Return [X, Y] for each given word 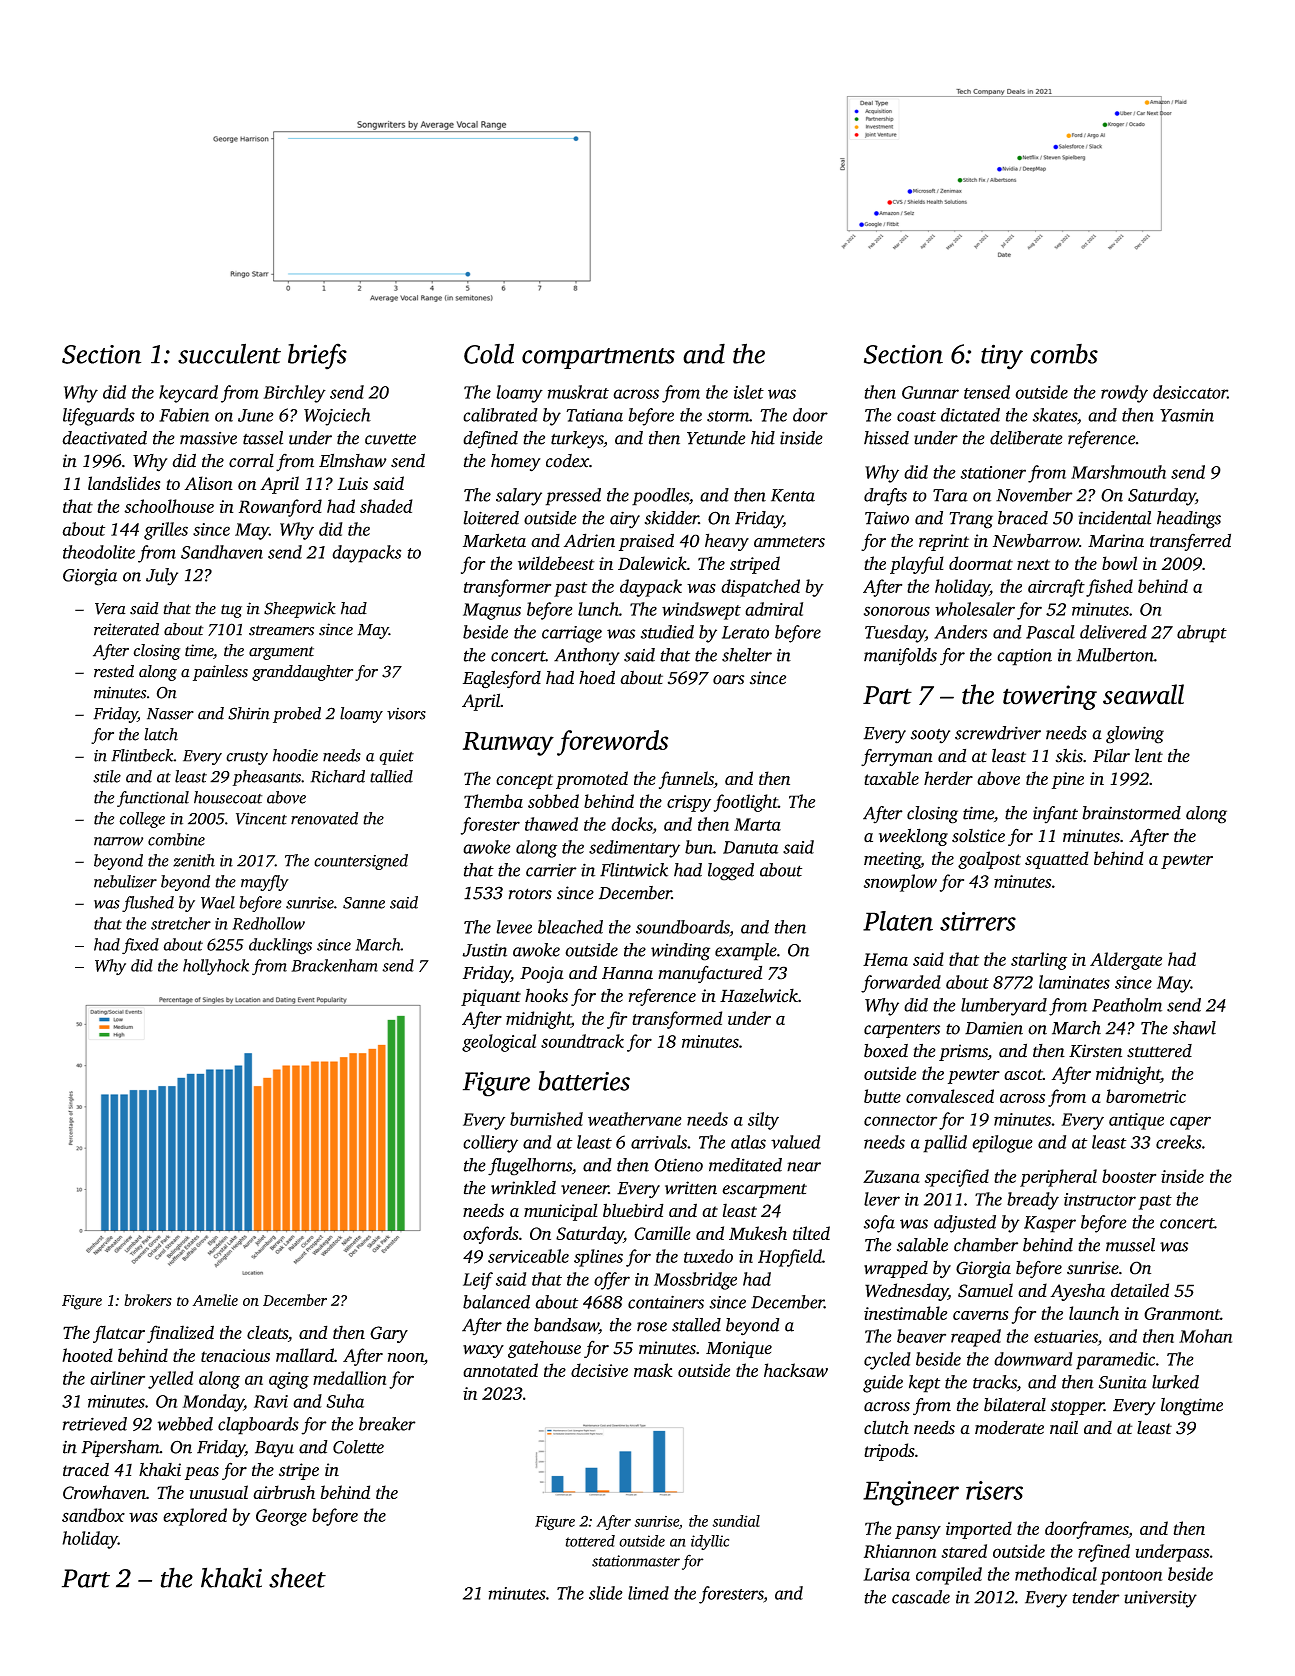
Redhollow [268, 923]
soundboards [683, 927]
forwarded [901, 984]
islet [749, 392]
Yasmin [1187, 415]
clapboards [258, 1426]
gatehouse [544, 1349]
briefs [317, 356]
